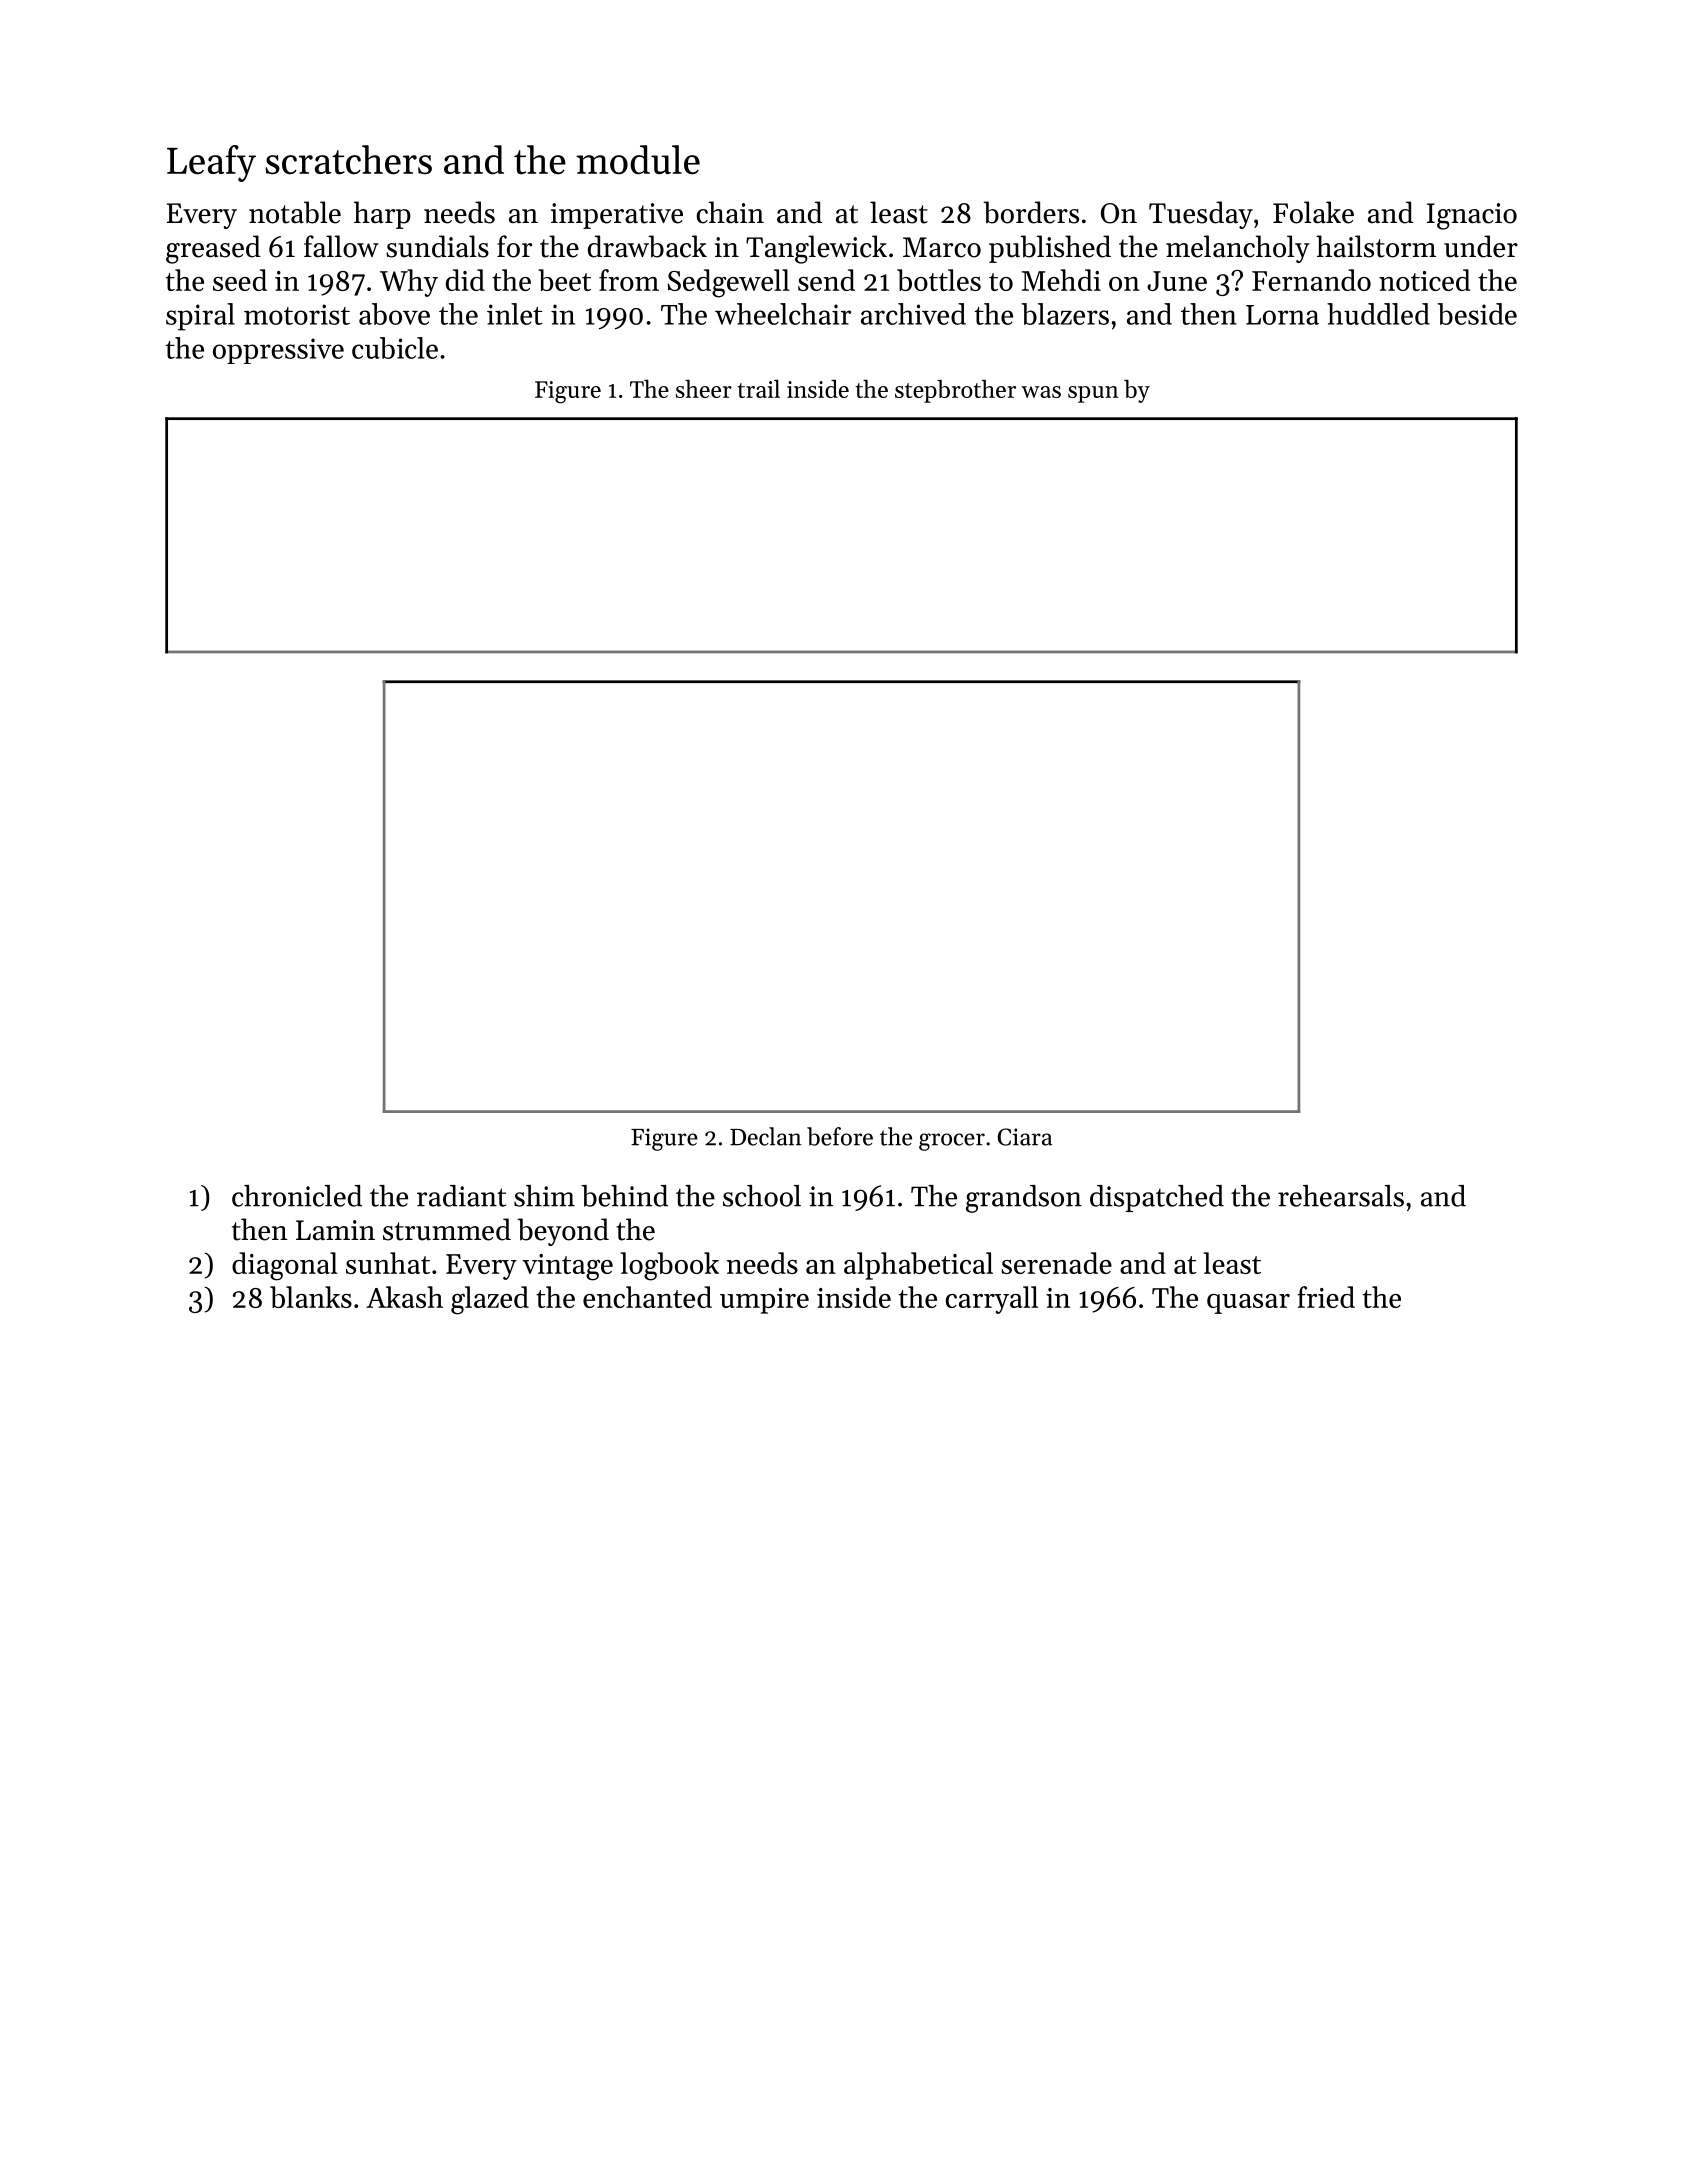 This page has height=2178, width=1683. I want to click on oppressive, so click(278, 351).
